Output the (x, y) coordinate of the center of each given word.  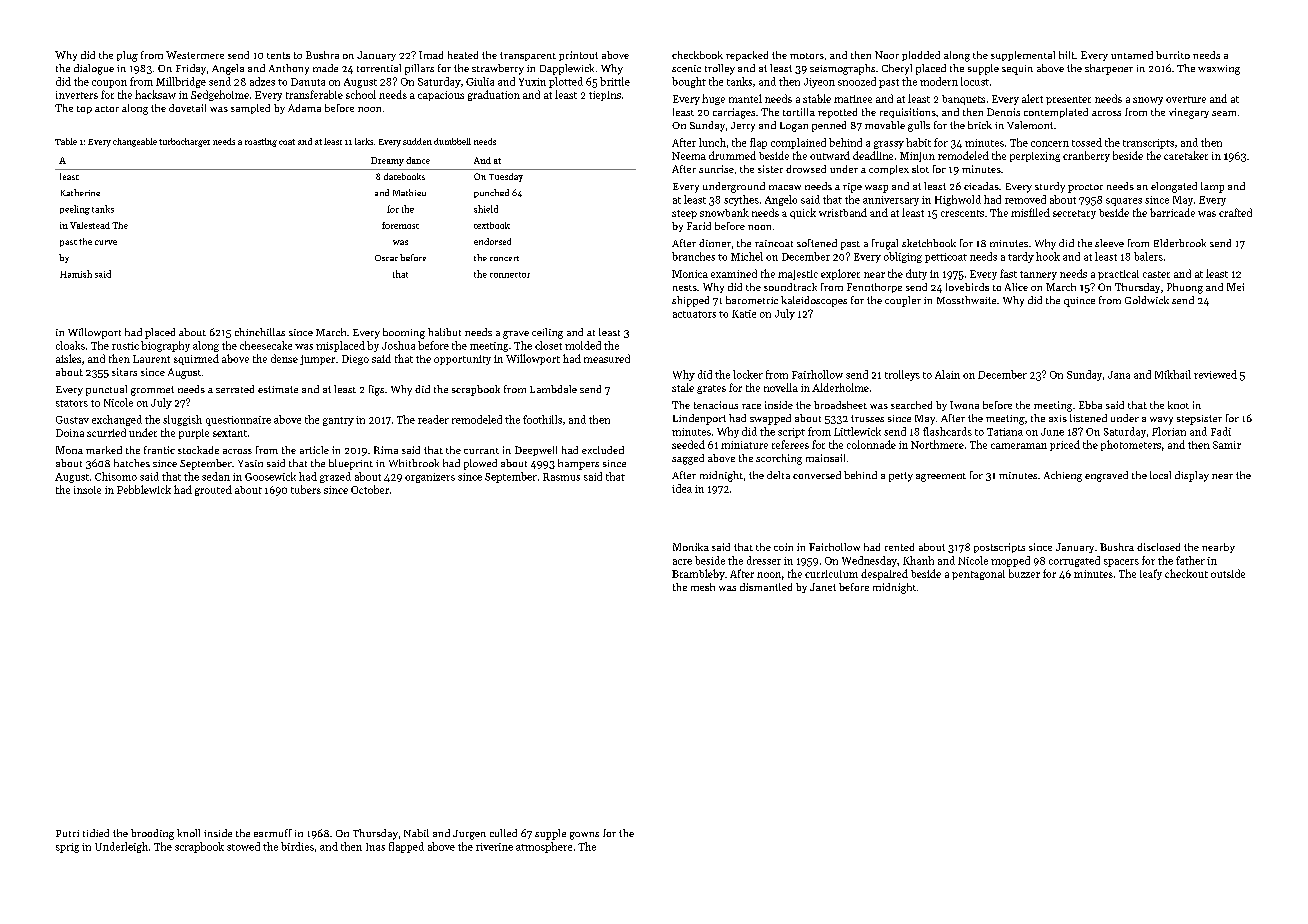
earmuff (273, 833)
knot (1178, 405)
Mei (1235, 287)
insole (87, 490)
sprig (67, 848)
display (1192, 476)
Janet (823, 587)
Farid (699, 226)
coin (783, 547)
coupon (109, 84)
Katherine (80, 192)
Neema (689, 156)
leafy (1151, 574)
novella (781, 387)
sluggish (182, 420)
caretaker (1186, 155)
